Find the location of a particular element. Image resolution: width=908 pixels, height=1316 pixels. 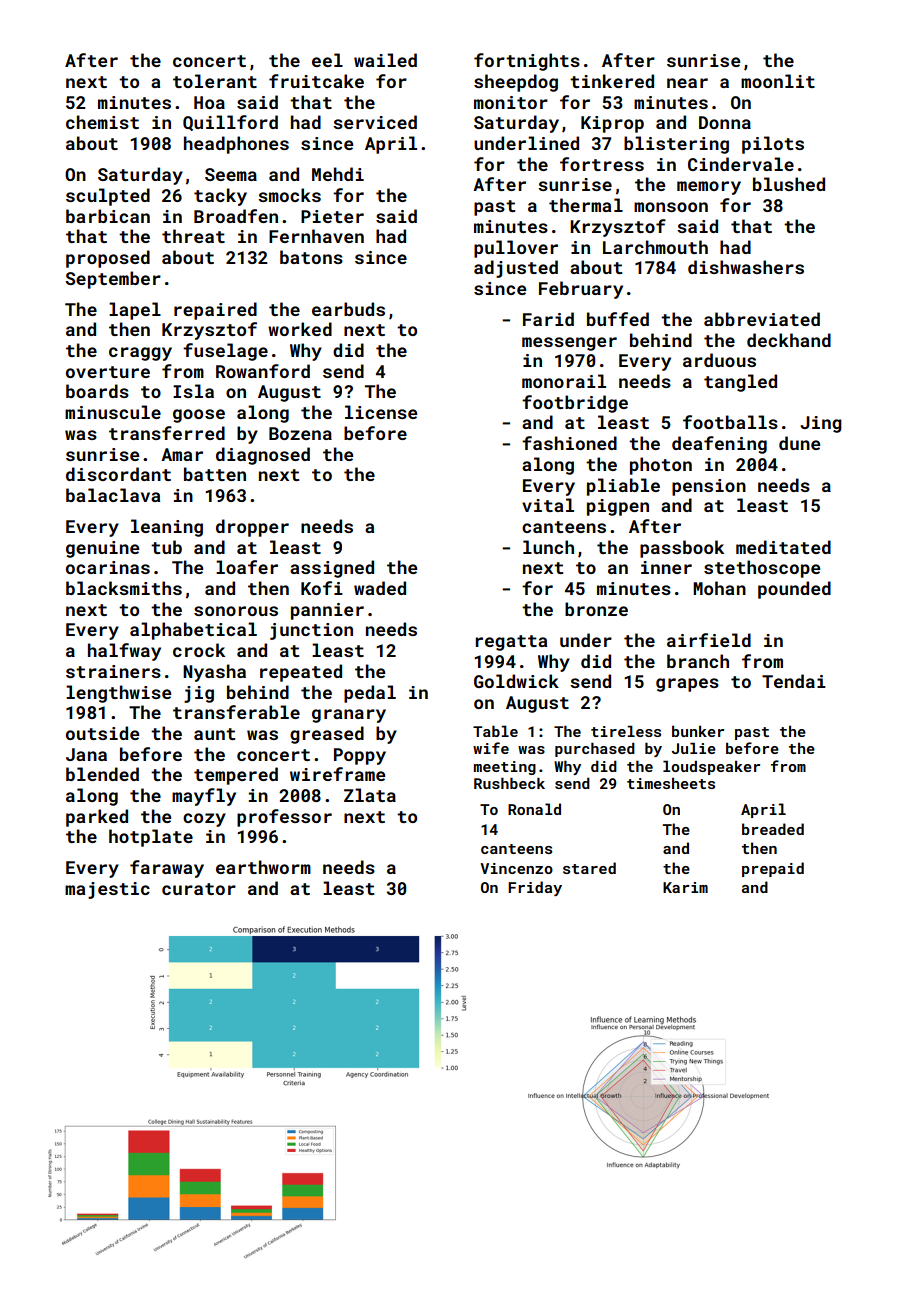

Vincenzo is located at coordinates (516, 868).
